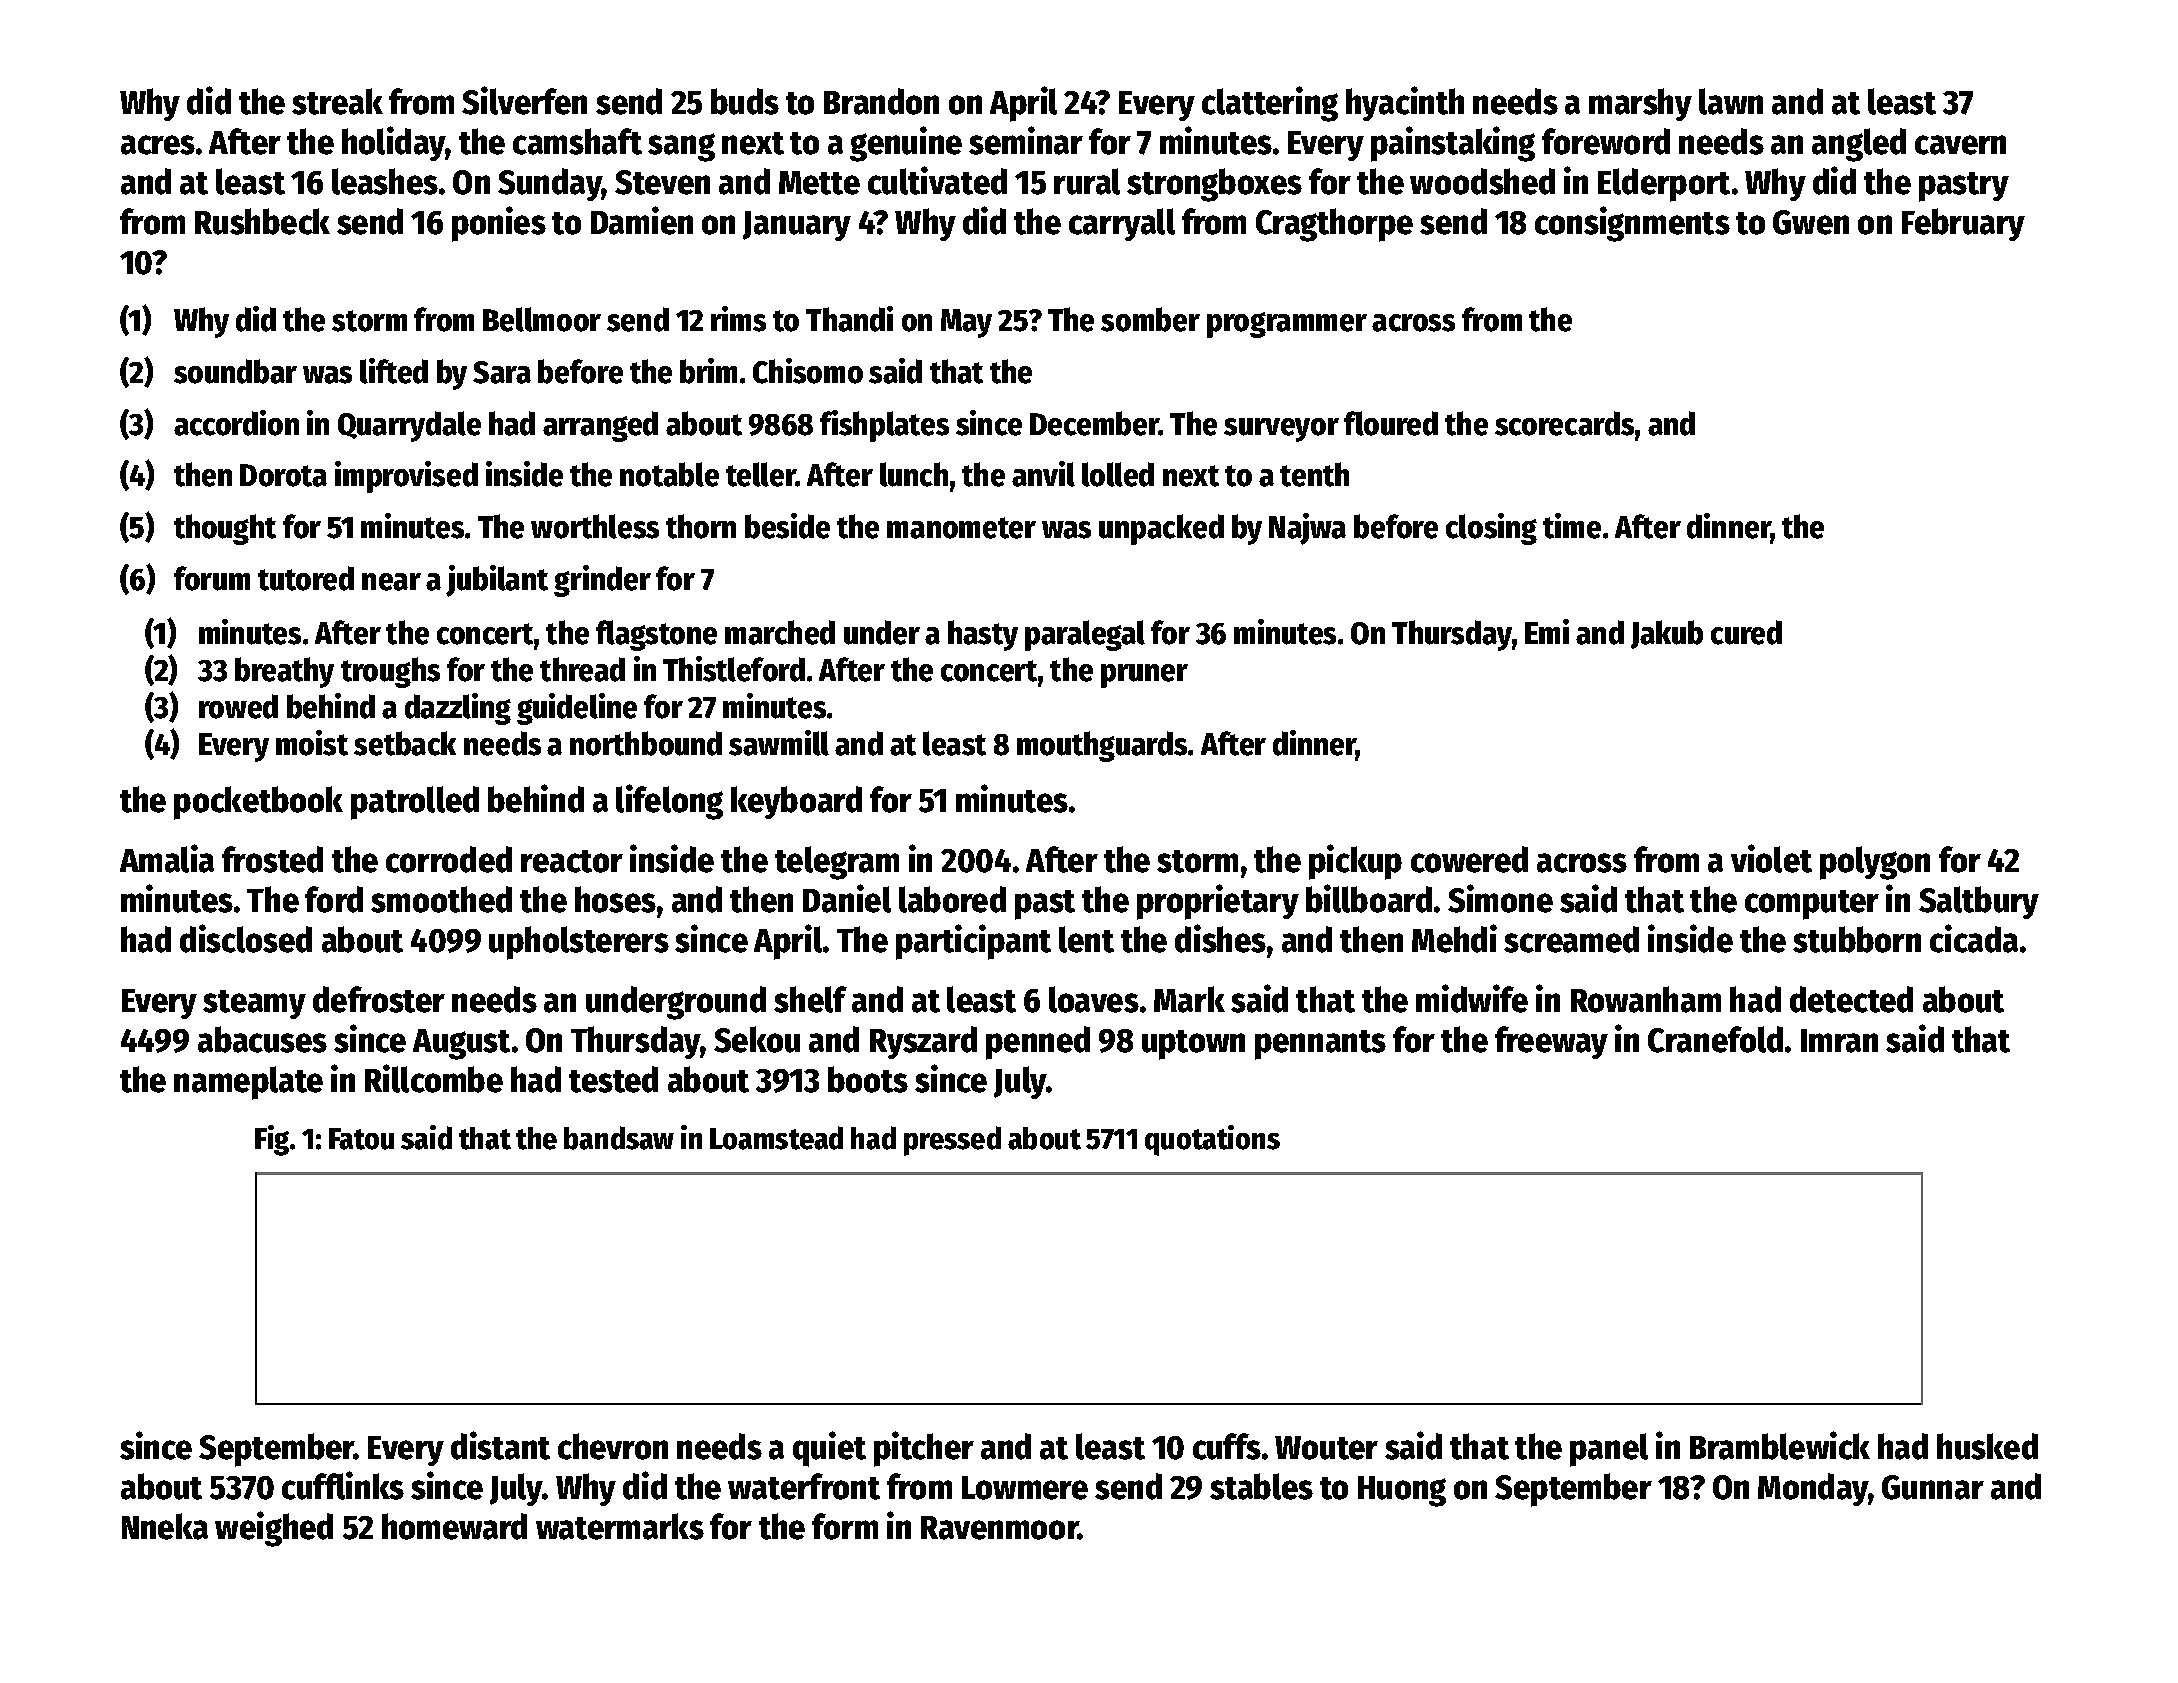  What do you see at coordinates (385, 181) in the image?
I see `leashes` at bounding box center [385, 181].
